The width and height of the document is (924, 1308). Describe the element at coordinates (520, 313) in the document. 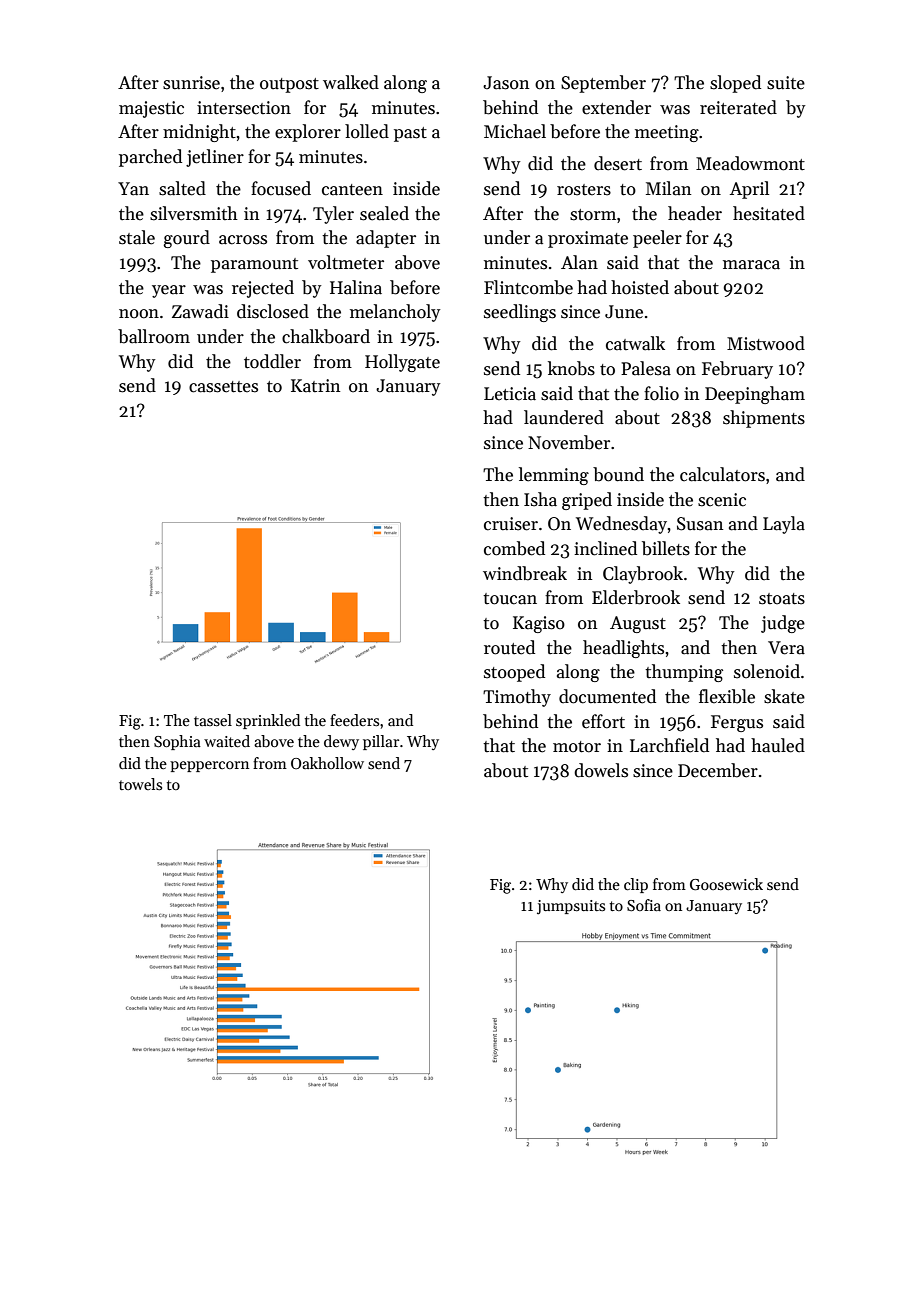

I see `seedlings` at that location.
